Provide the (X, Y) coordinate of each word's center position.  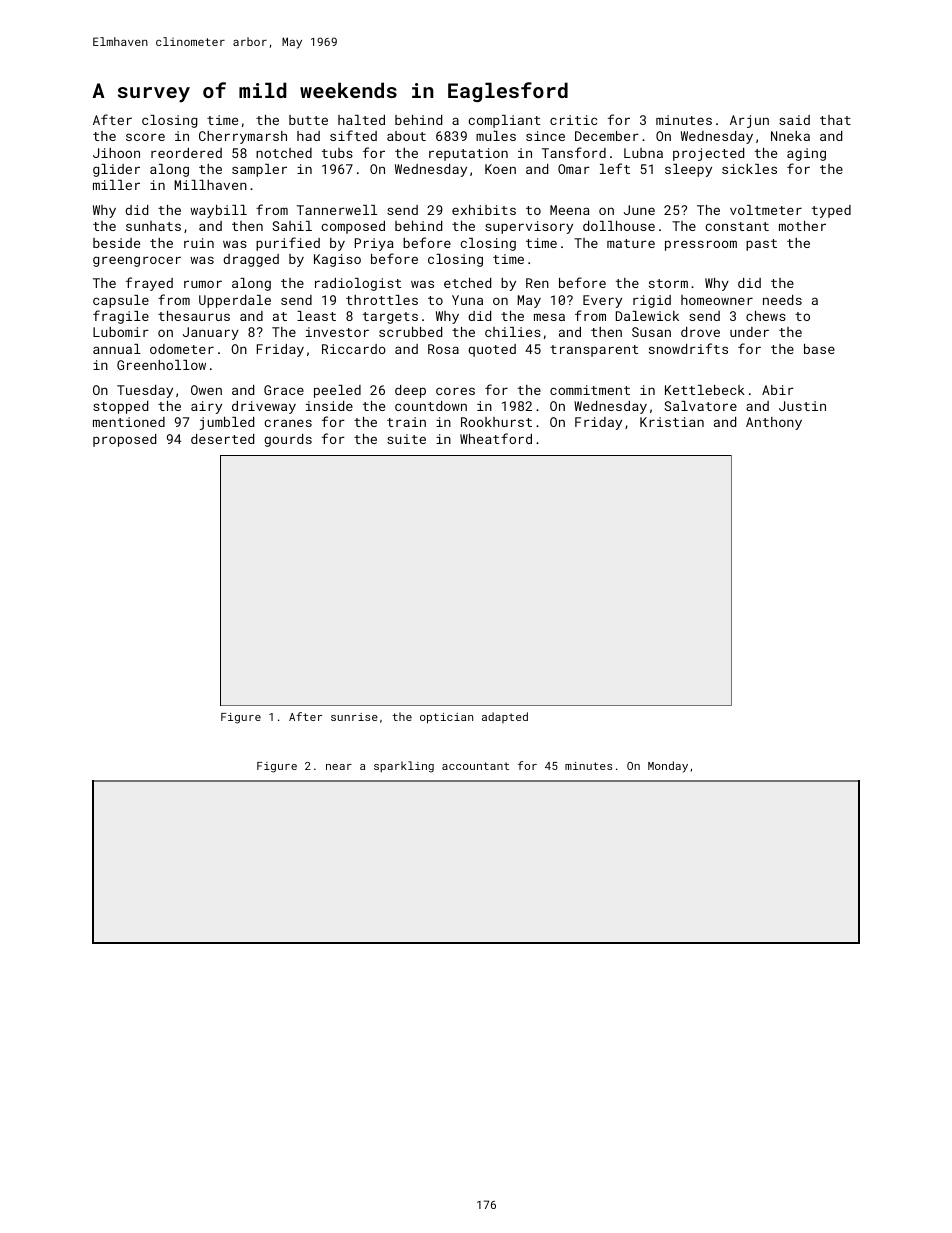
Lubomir (121, 332)
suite (406, 439)
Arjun (749, 121)
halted (361, 120)
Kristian (672, 422)
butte (308, 120)
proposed (124, 440)
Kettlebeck (705, 390)
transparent (594, 351)
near (339, 767)
